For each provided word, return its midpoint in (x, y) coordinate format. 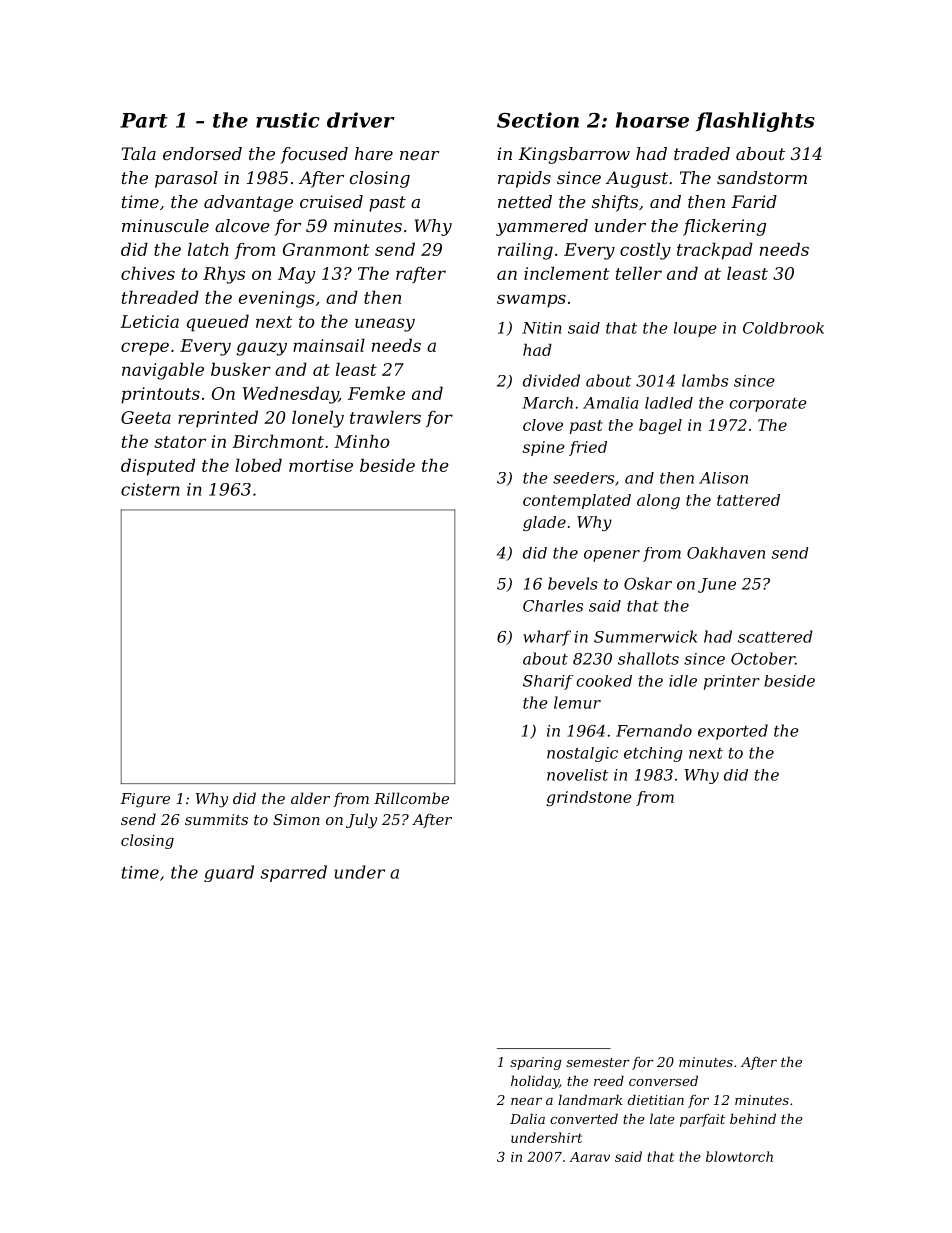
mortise (321, 465)
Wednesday (291, 395)
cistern (150, 489)
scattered (775, 636)
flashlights (755, 122)
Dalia (527, 1118)
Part (144, 120)
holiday (535, 1082)
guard (229, 873)
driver (361, 120)
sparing (535, 1063)
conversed (663, 1080)
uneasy (385, 325)
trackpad (715, 251)
